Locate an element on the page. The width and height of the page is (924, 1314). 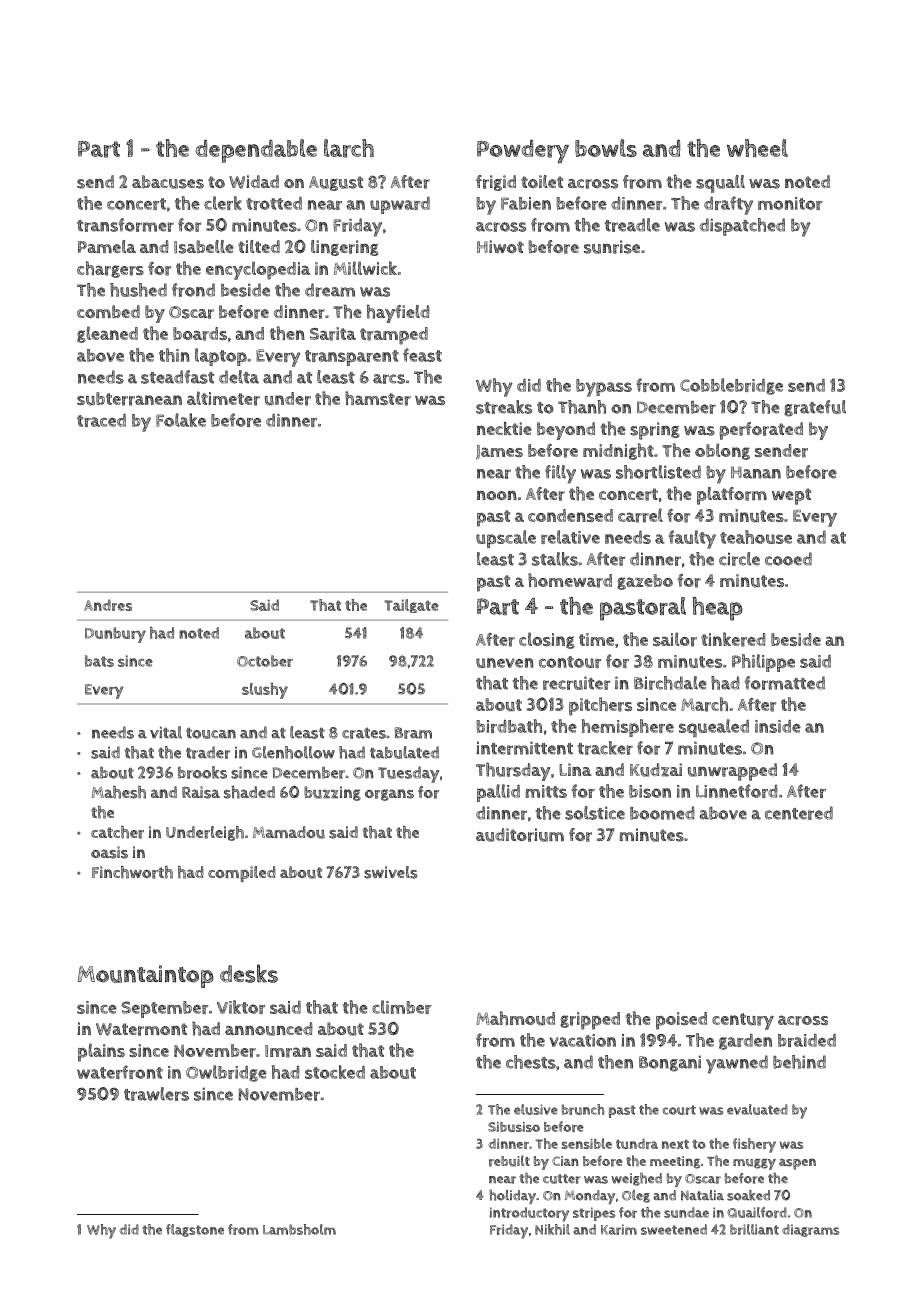
Lambsholm is located at coordinates (299, 1229).
